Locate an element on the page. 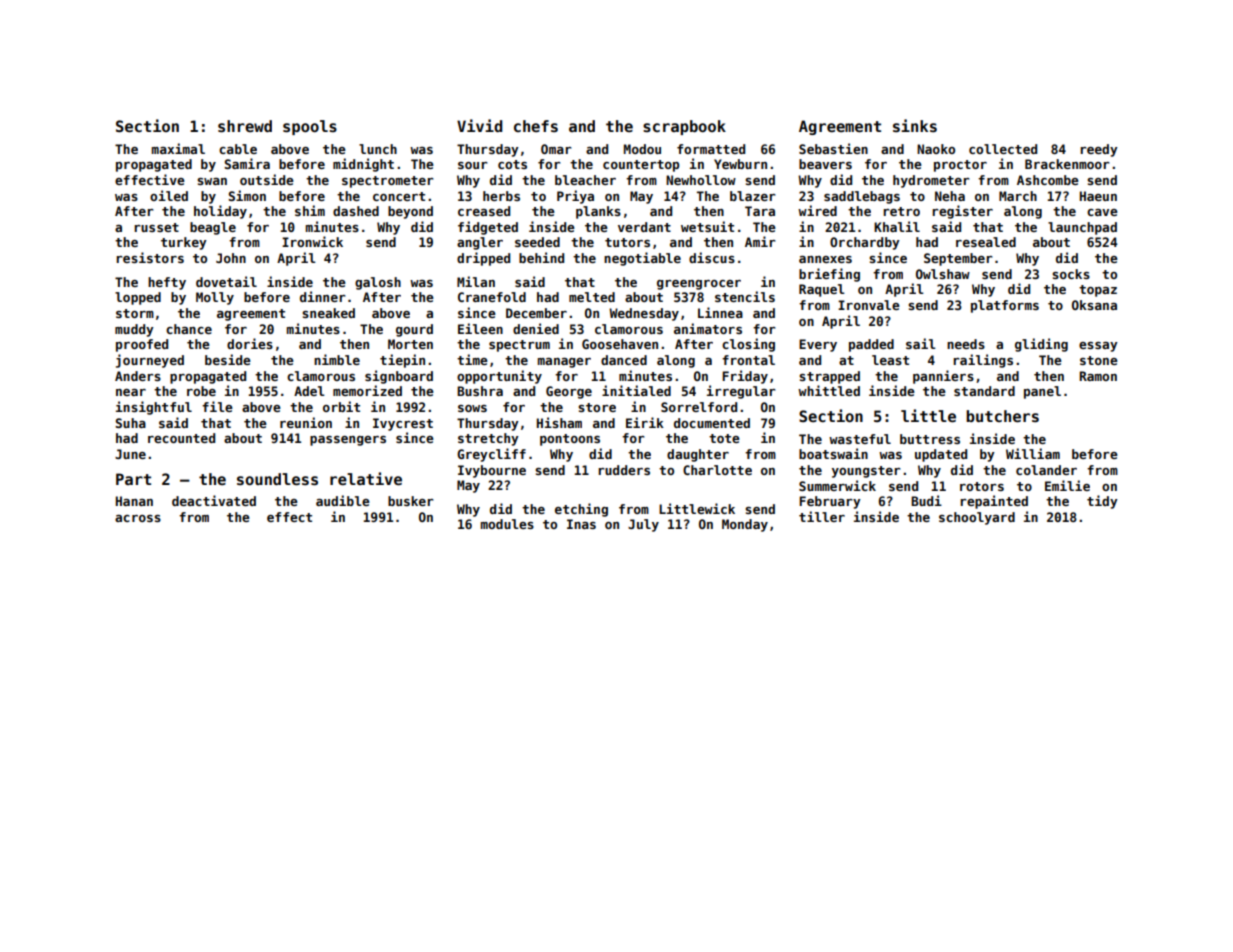  stencils is located at coordinates (745, 296).
